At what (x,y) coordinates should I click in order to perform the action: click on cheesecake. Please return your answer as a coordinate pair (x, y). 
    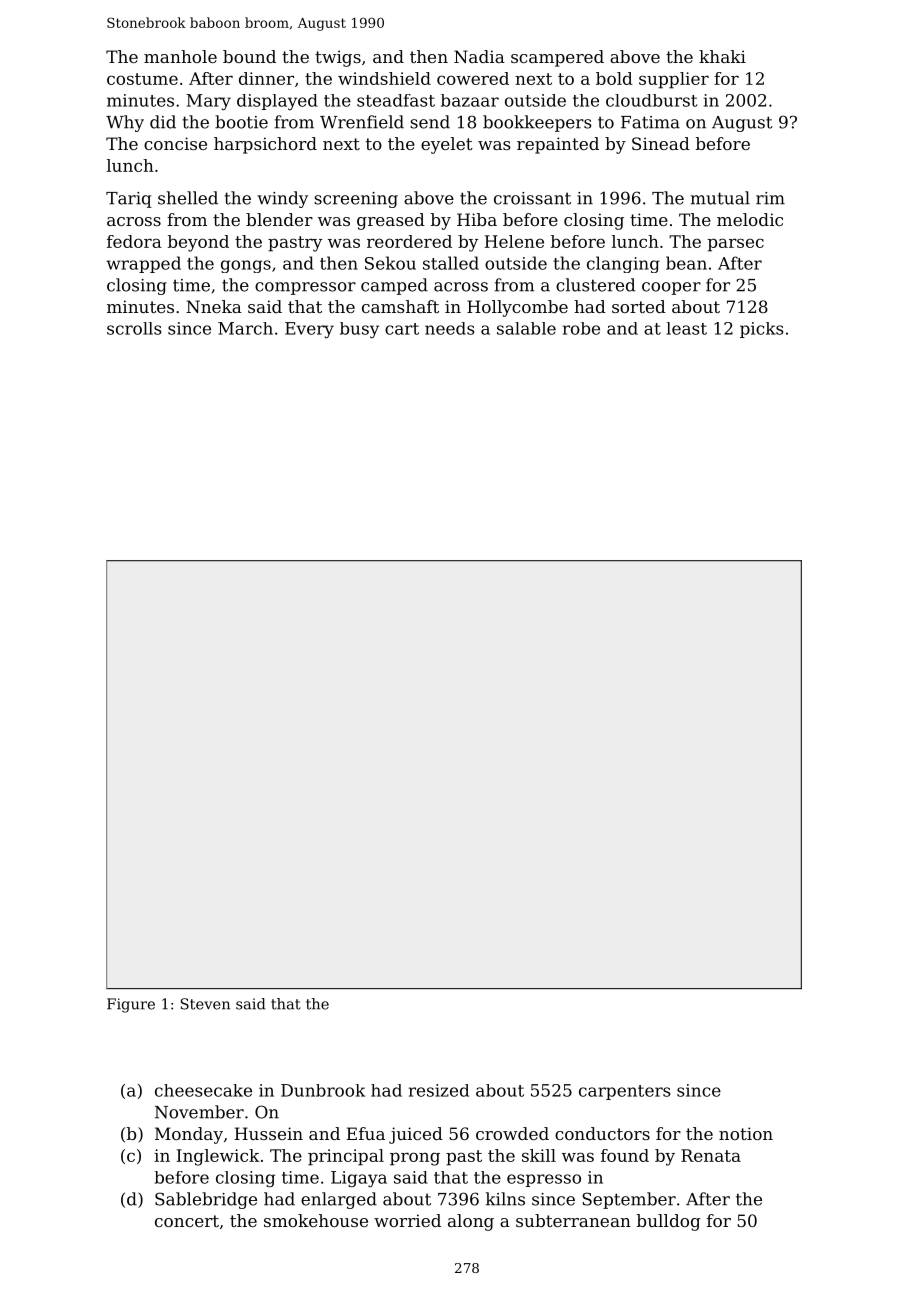
    Looking at the image, I should click on (203, 1090).
